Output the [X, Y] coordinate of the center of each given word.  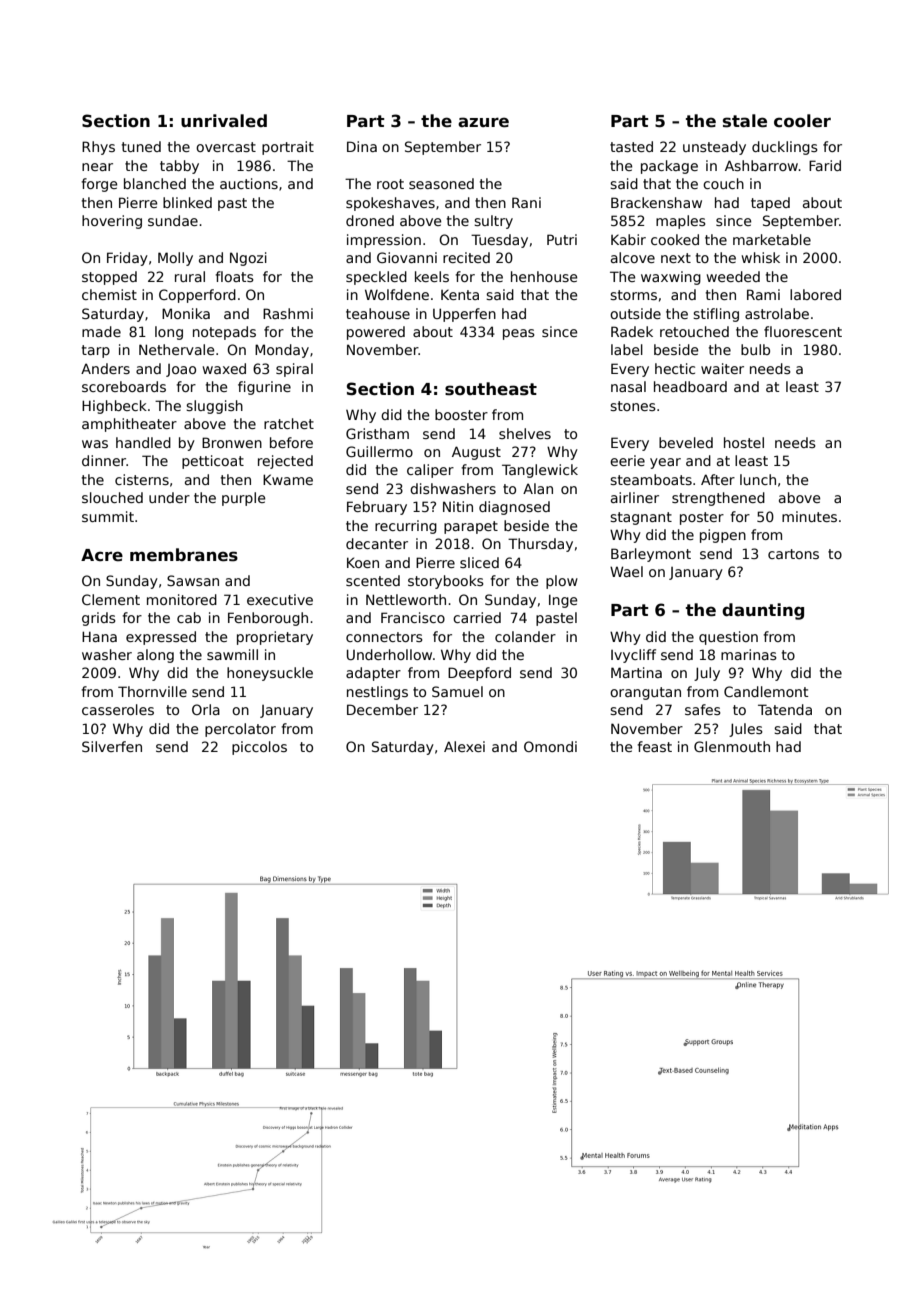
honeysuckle [270, 674]
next [676, 258]
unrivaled [224, 121]
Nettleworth [406, 599]
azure [483, 122]
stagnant [641, 518]
